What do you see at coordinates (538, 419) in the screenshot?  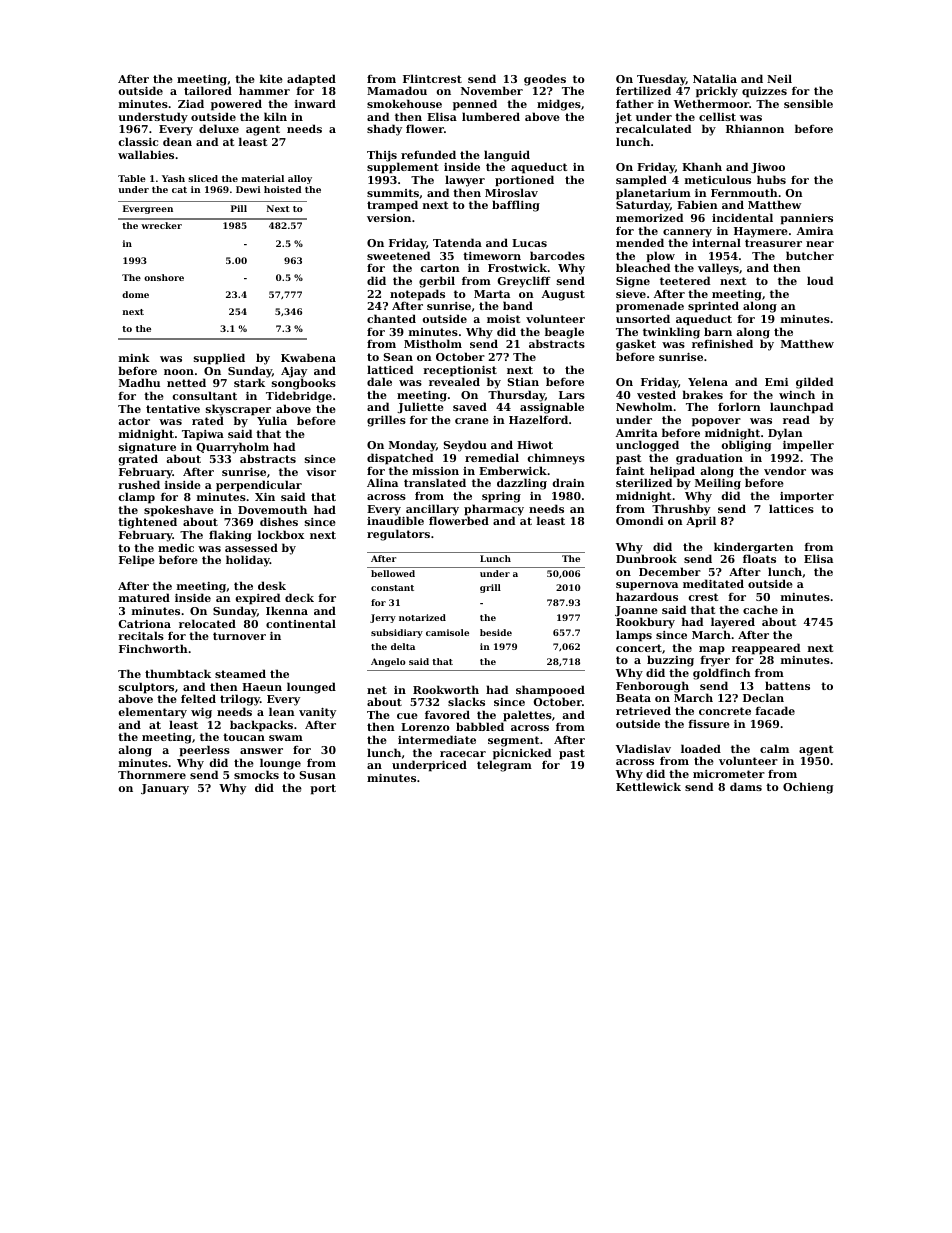 I see `Hazelford` at bounding box center [538, 419].
